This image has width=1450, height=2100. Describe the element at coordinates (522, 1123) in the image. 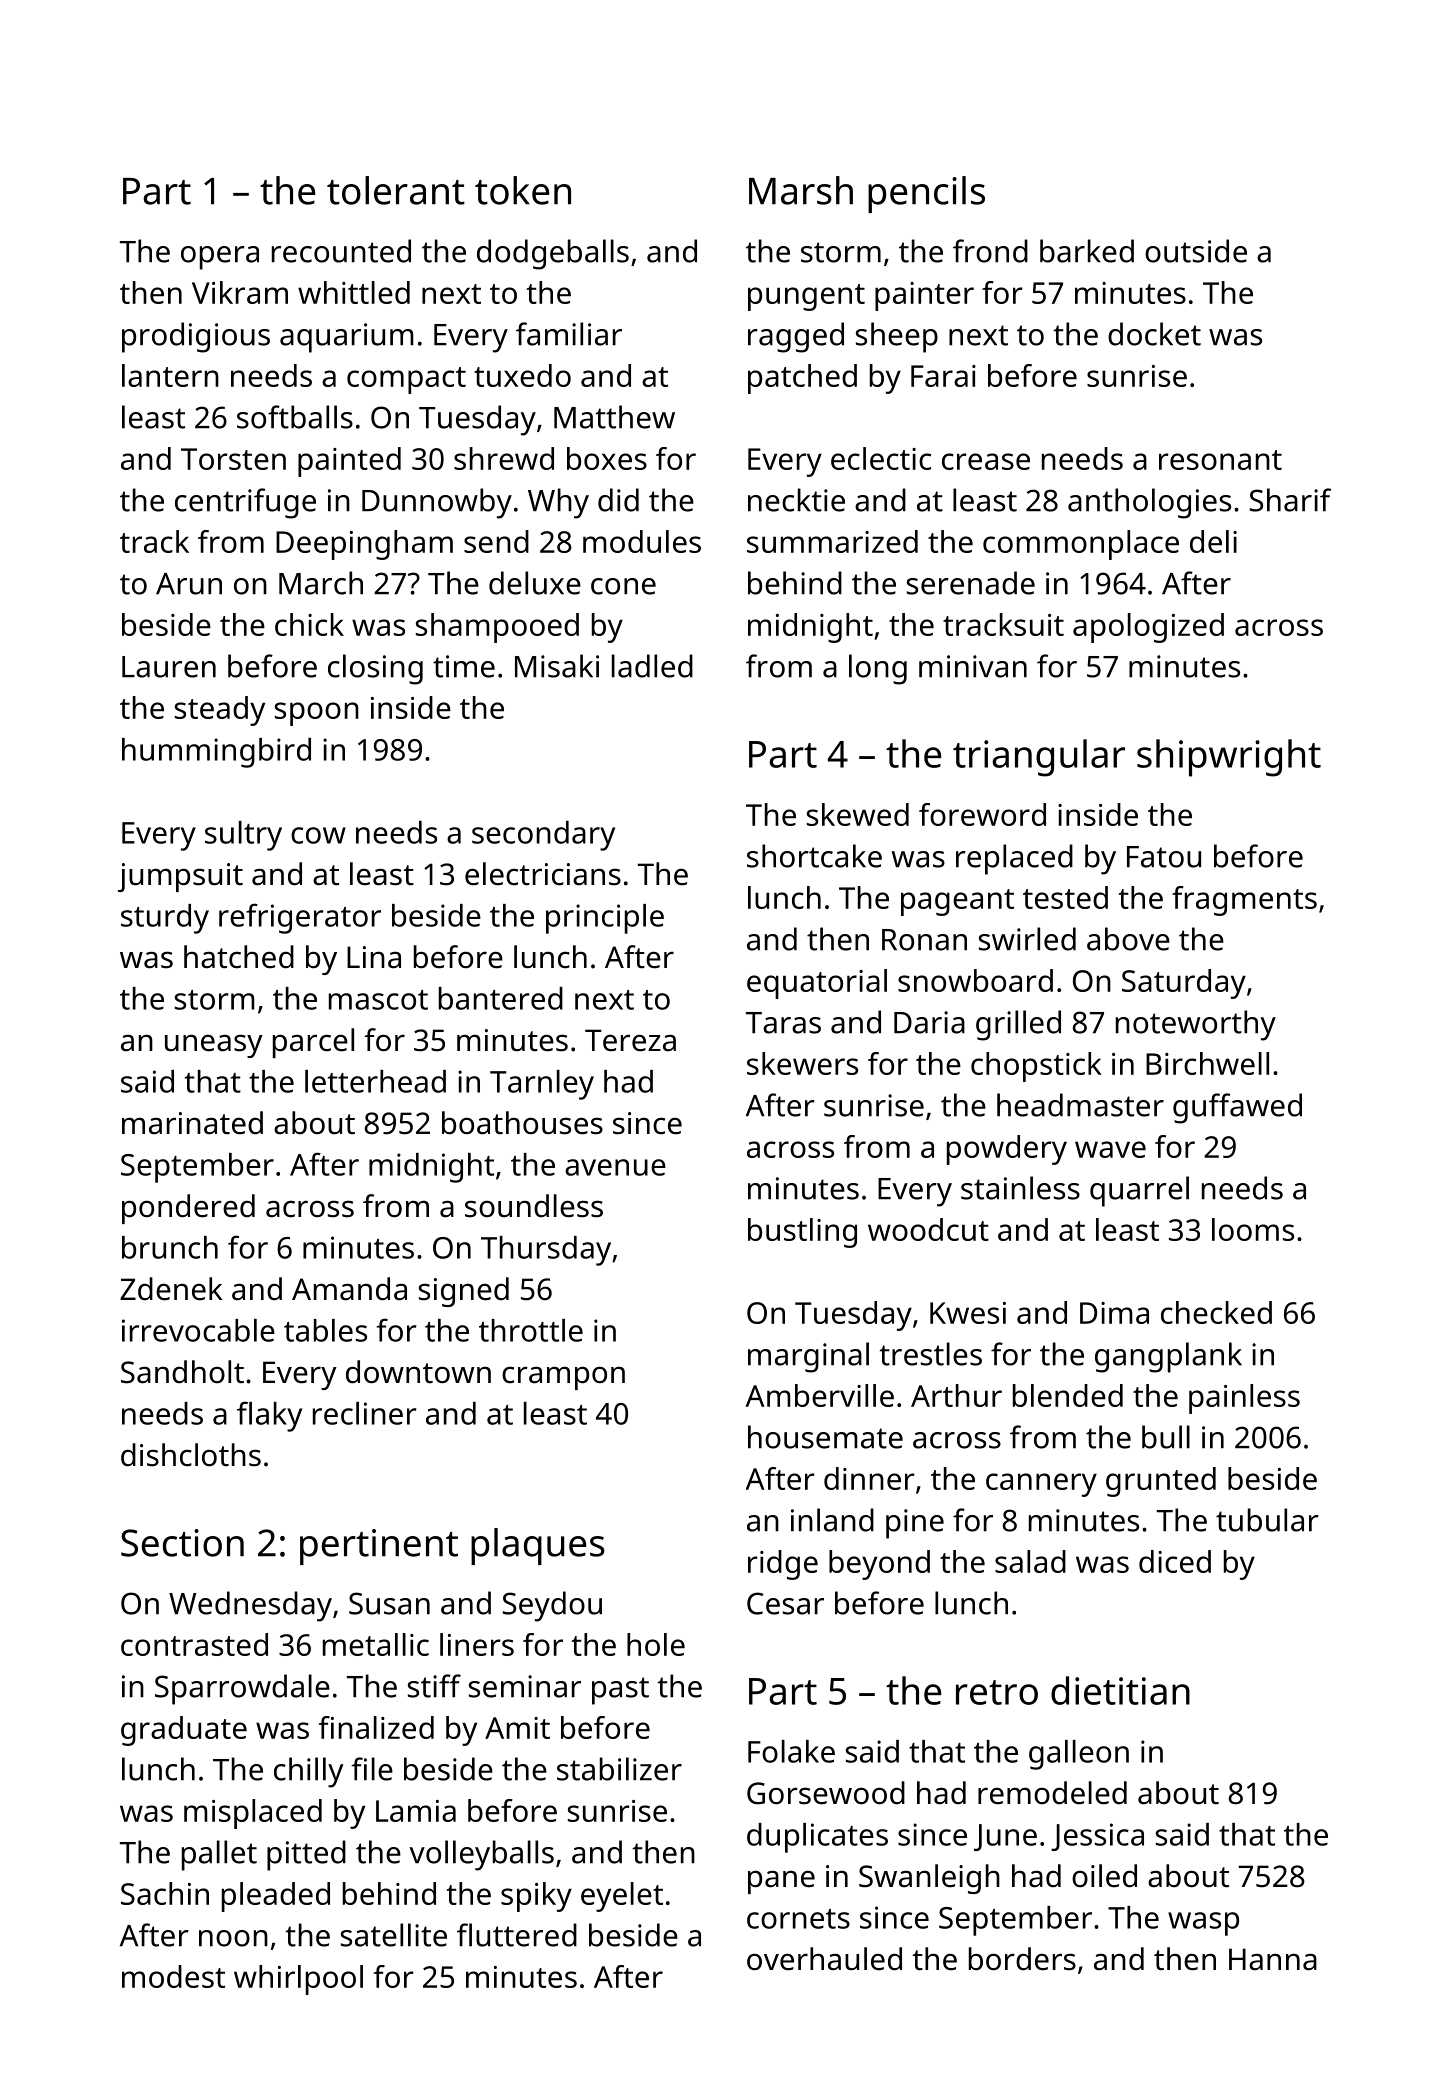

I see `boathouses` at that location.
